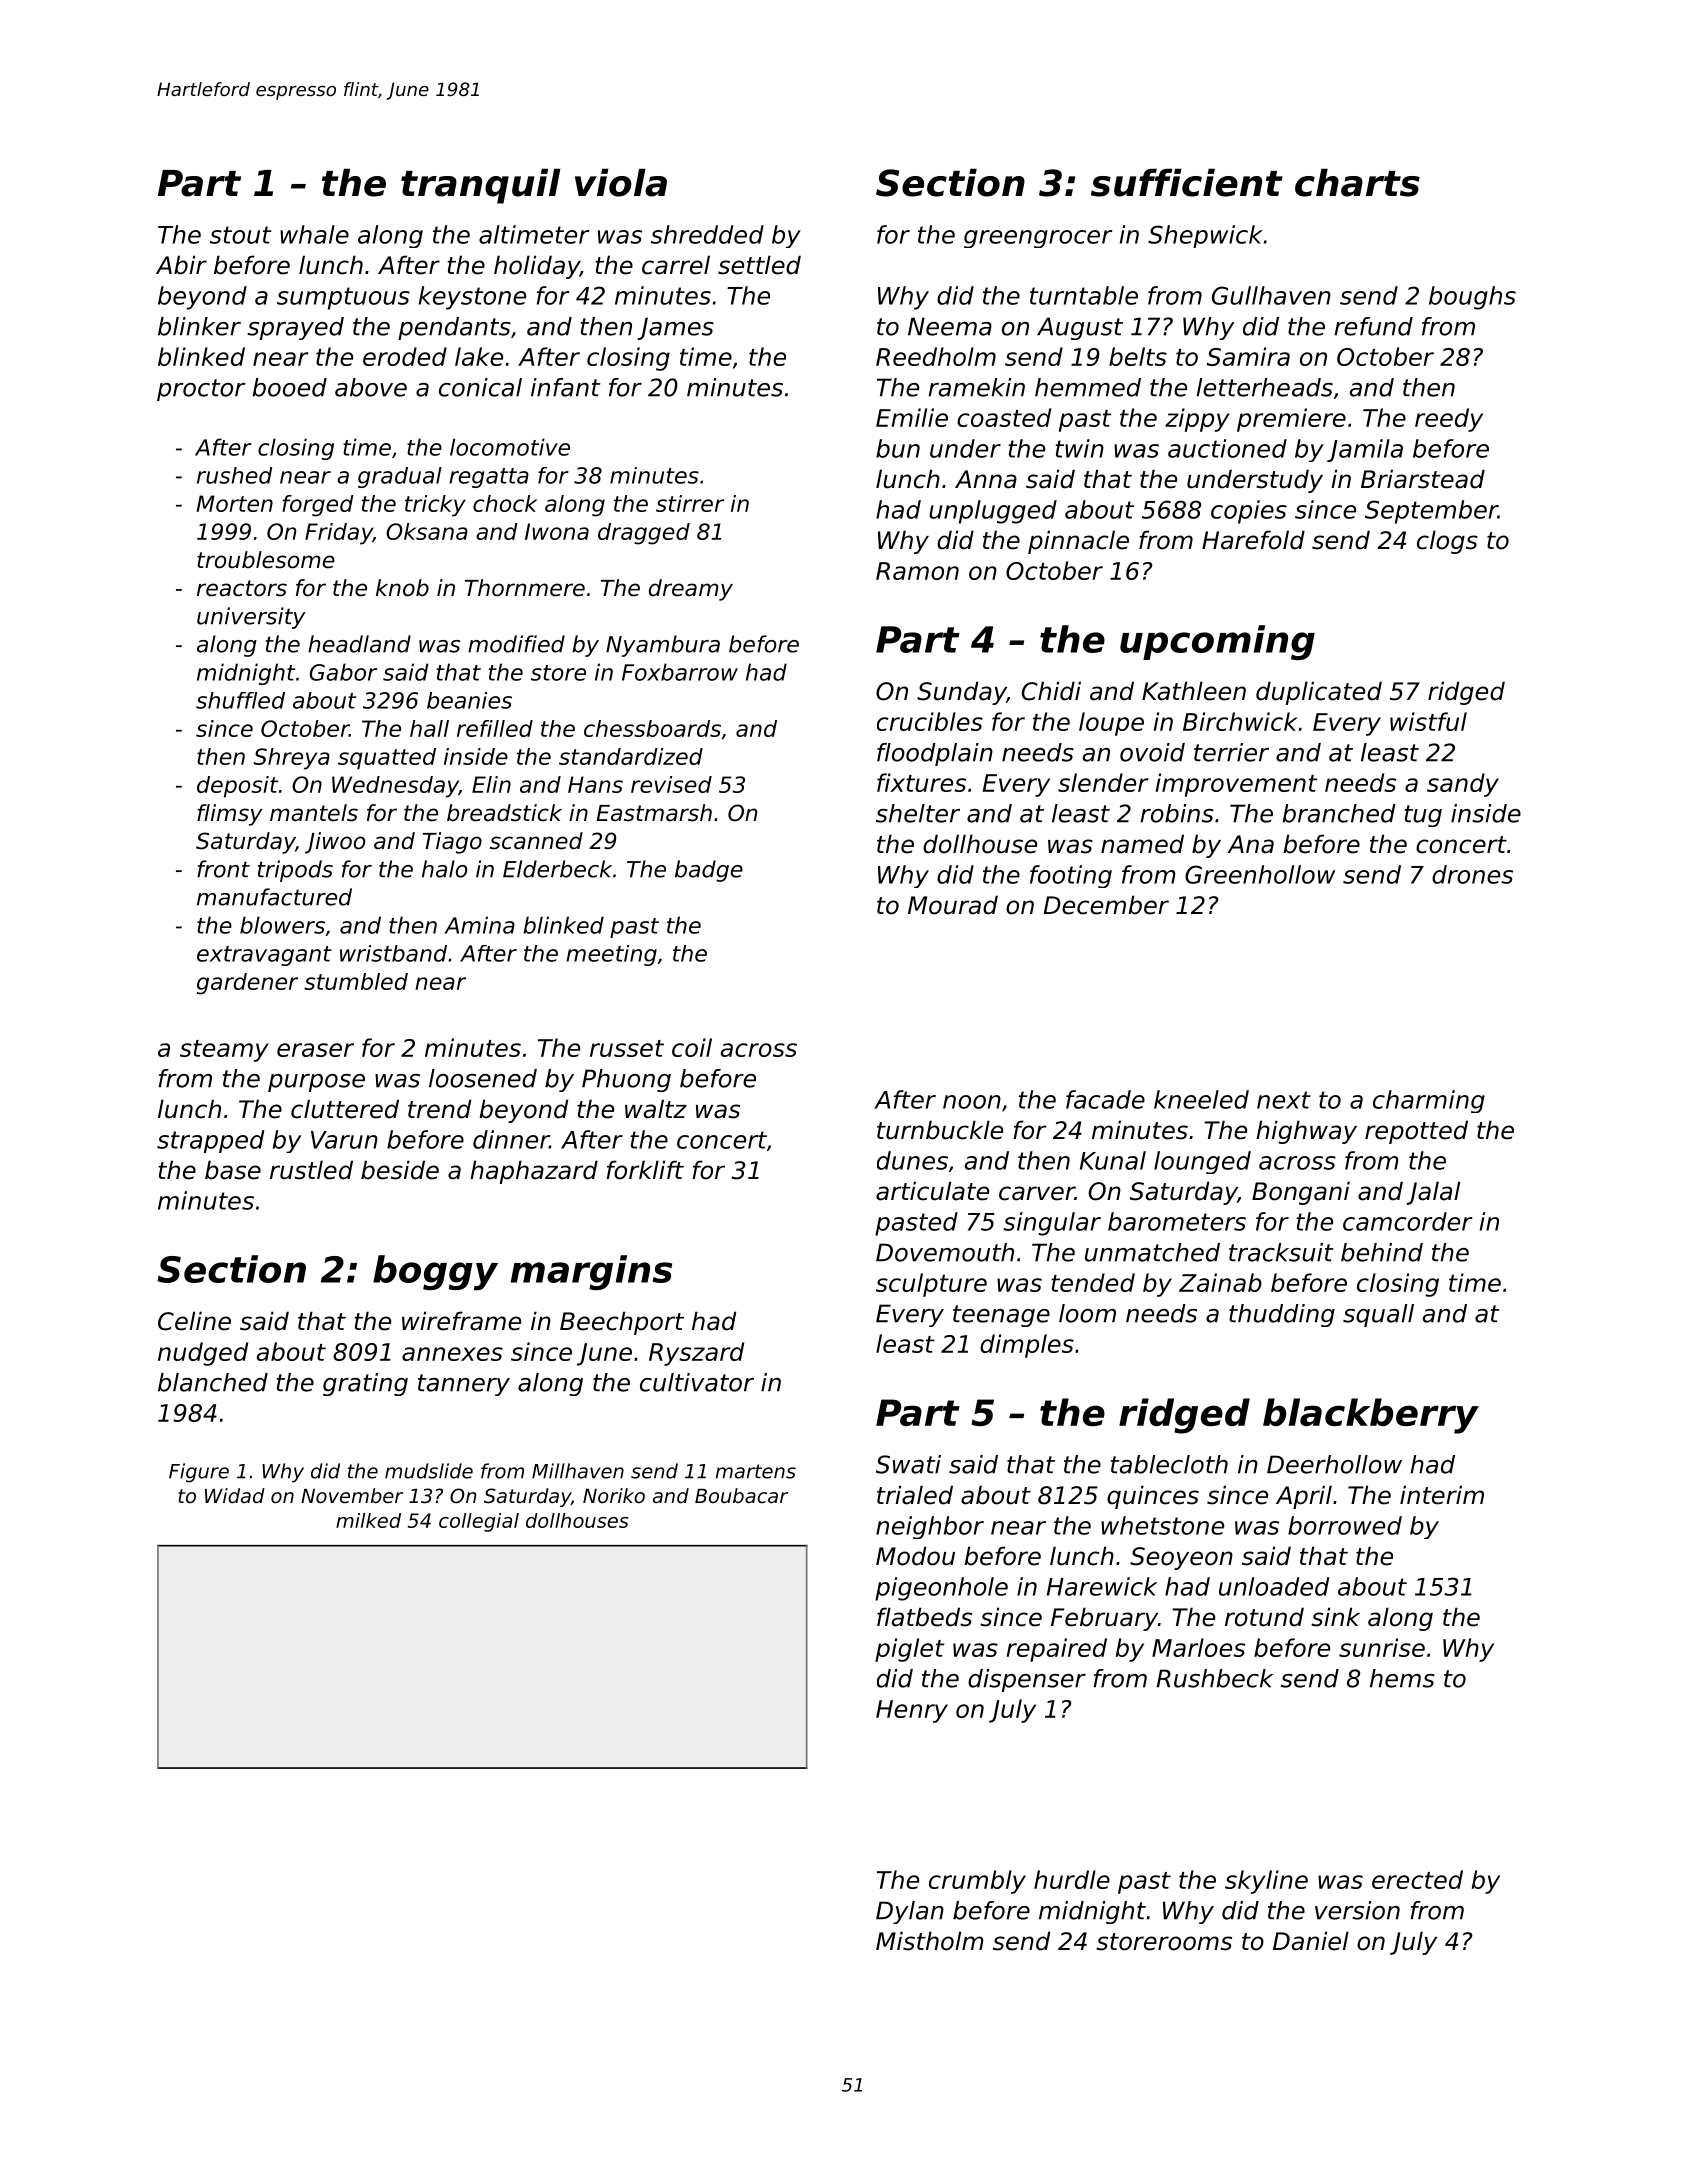 This screenshot has width=1683, height=2178. Describe the element at coordinates (709, 871) in the screenshot. I see `badge` at that location.
